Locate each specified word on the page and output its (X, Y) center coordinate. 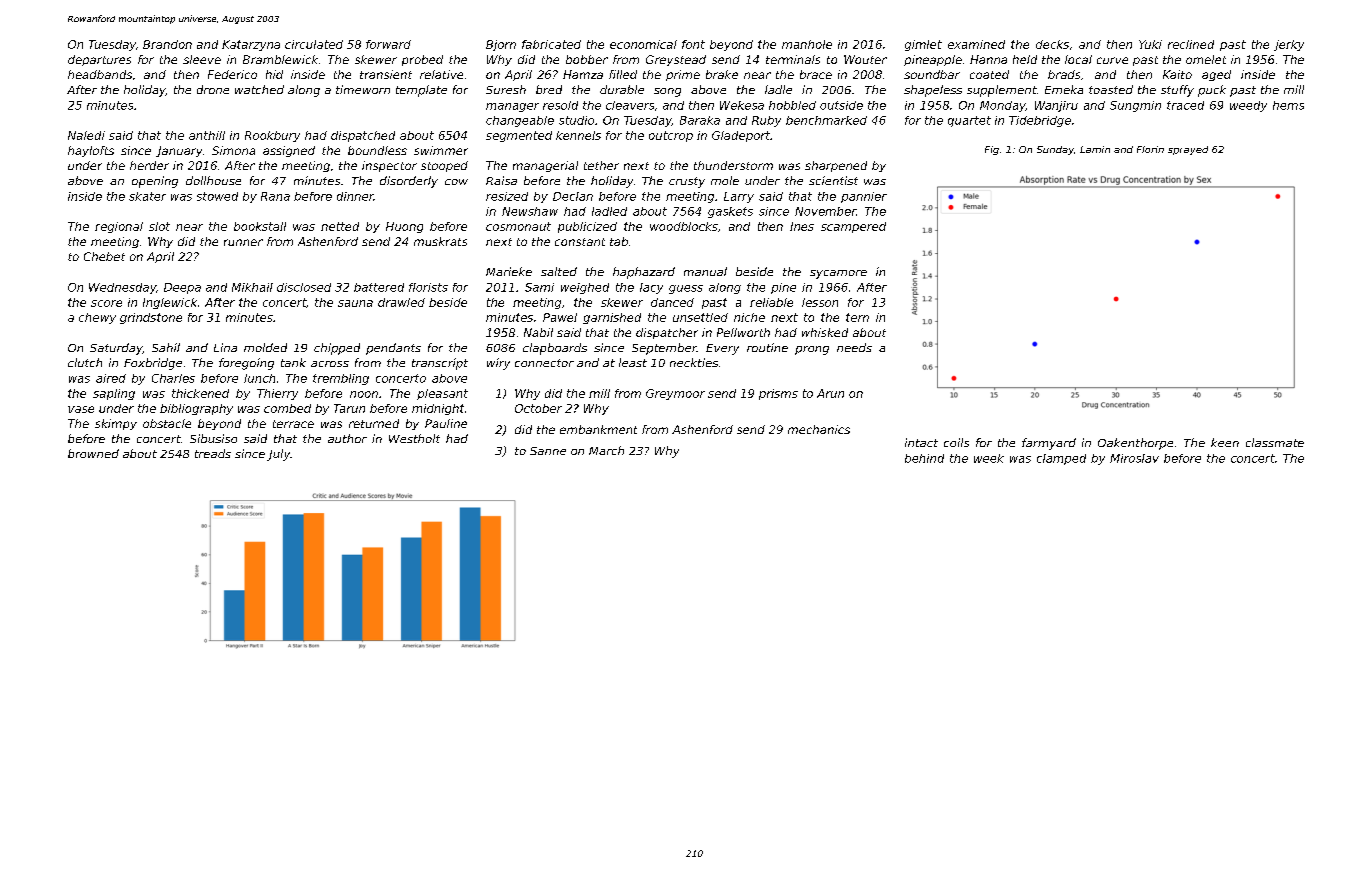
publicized (587, 227)
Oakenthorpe (1135, 444)
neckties (694, 362)
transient (386, 74)
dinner (355, 196)
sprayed (1188, 150)
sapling (114, 394)
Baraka (700, 120)
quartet (969, 121)
